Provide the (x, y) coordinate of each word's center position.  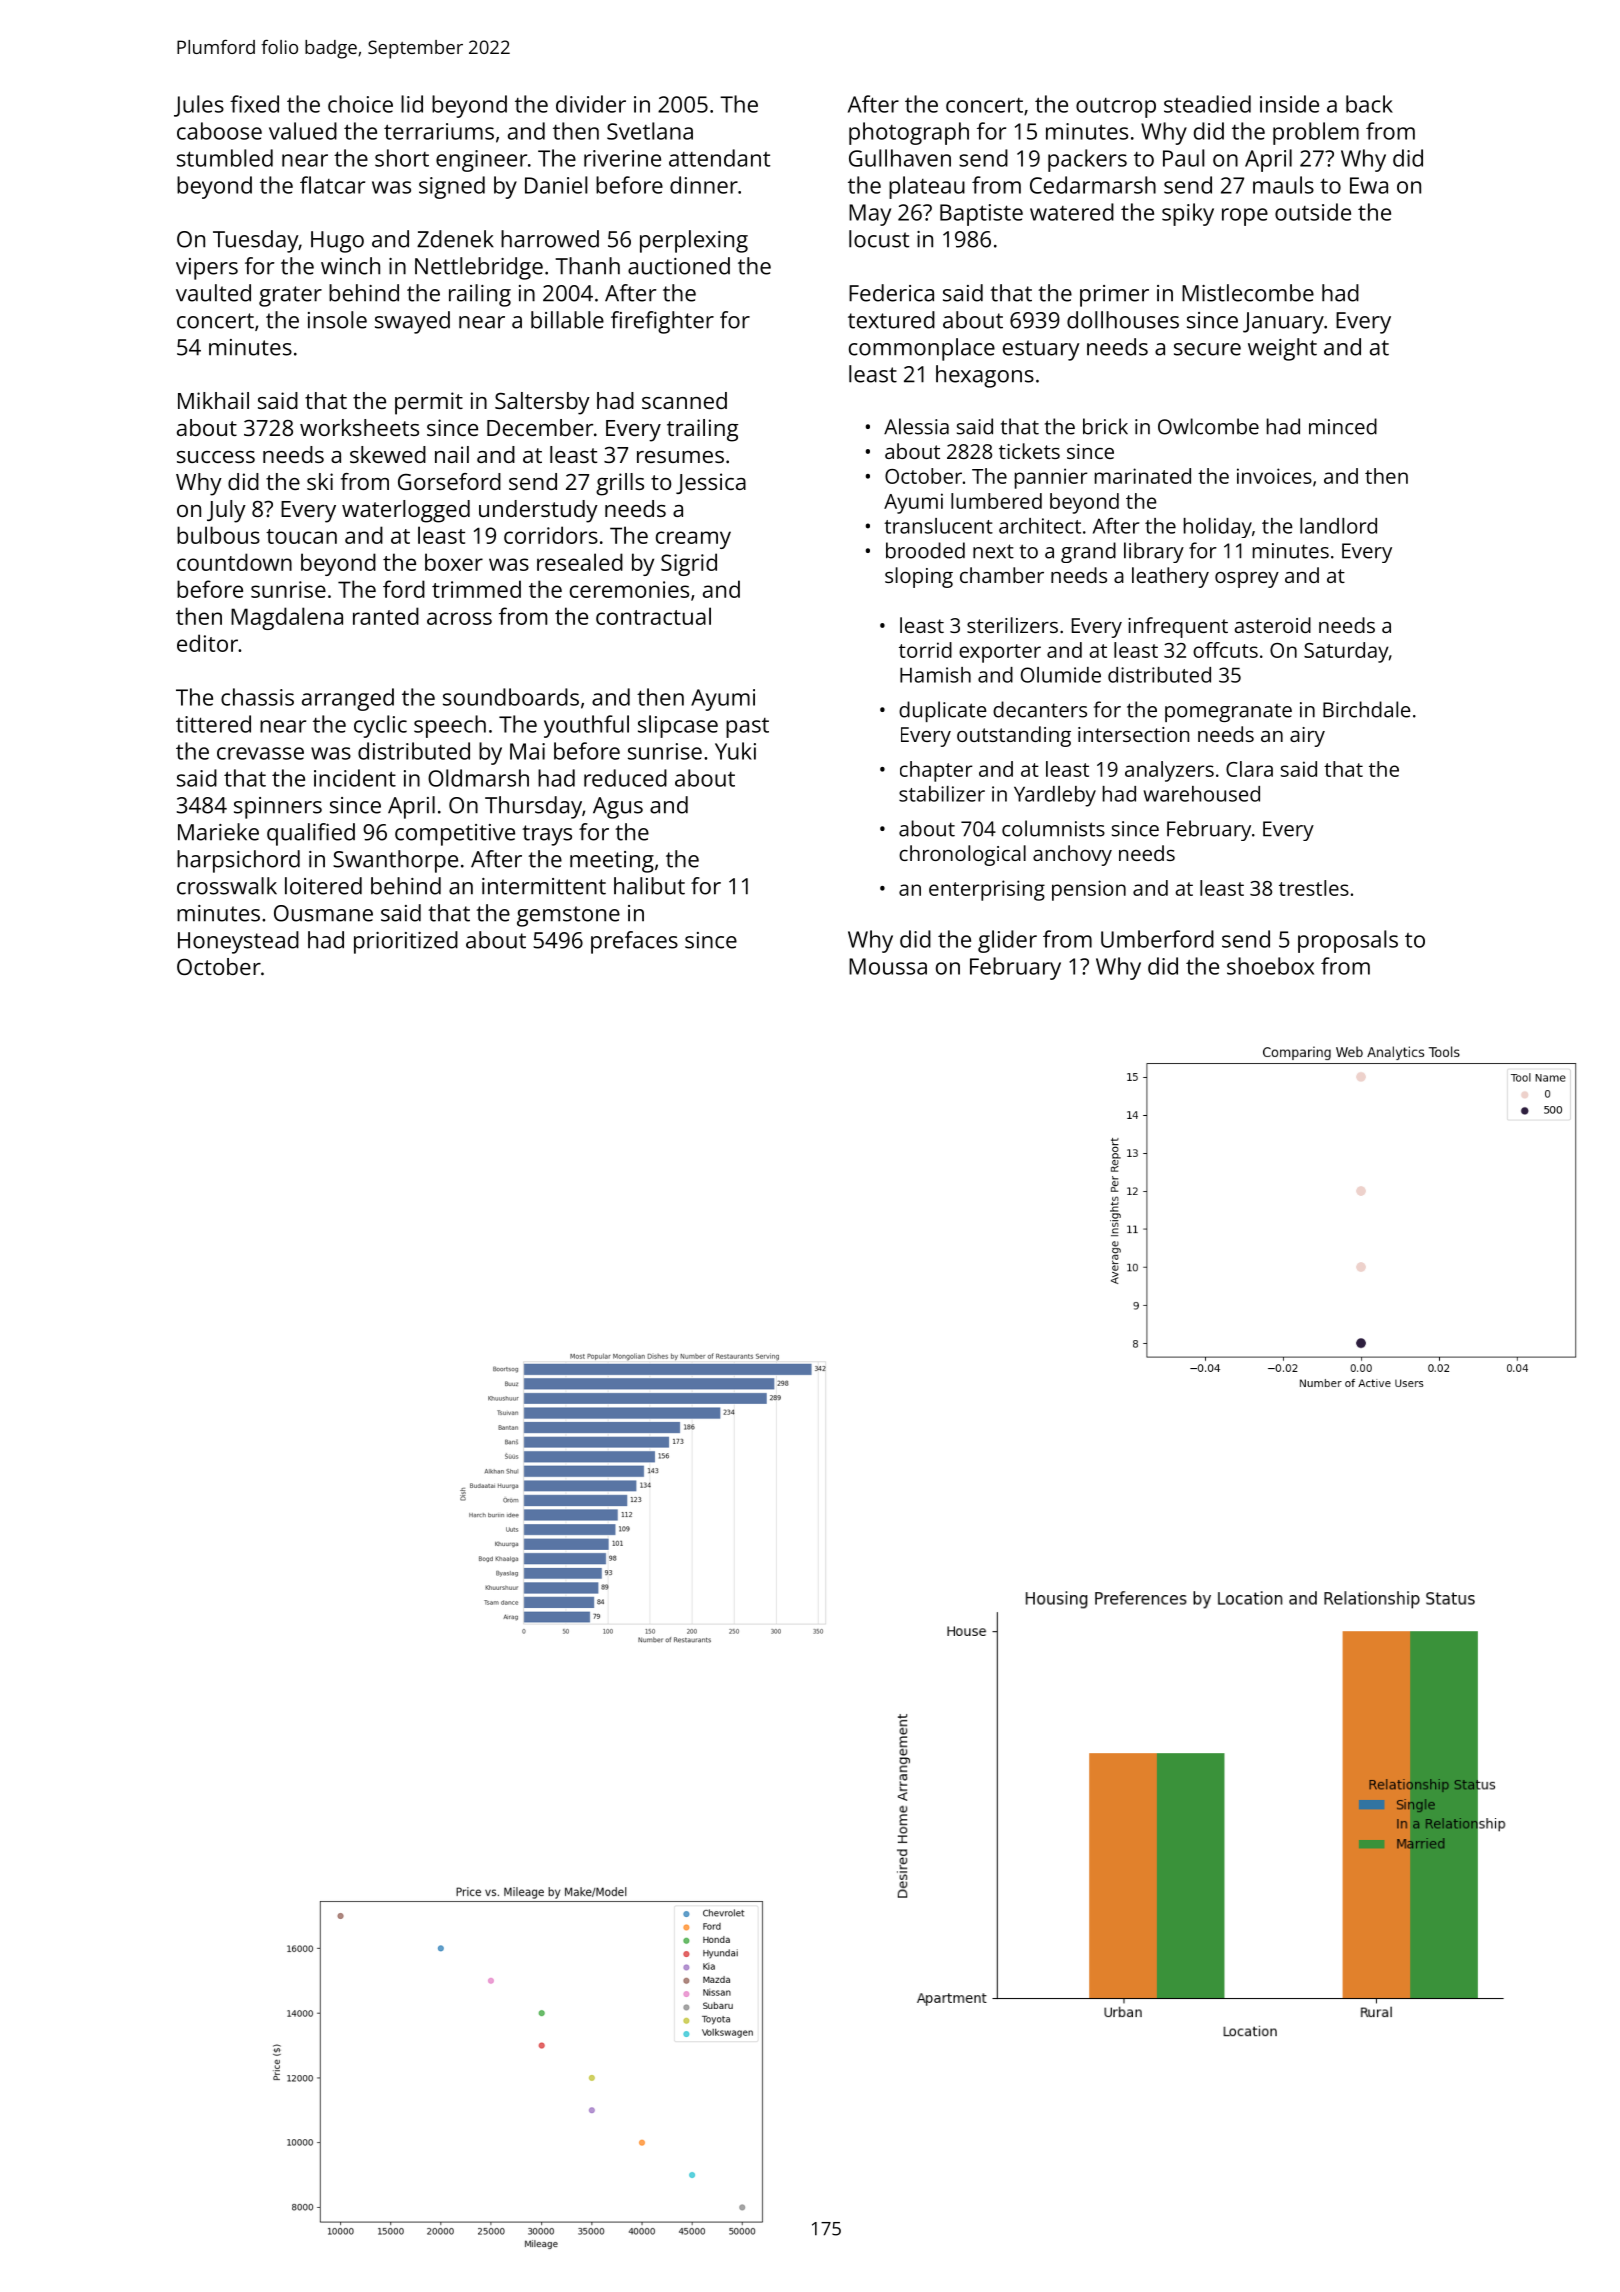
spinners (278, 808)
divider (591, 104)
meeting (612, 862)
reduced (625, 778)
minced (1343, 426)
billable (567, 320)
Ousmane (323, 913)
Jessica (711, 483)
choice (360, 104)
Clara (1249, 769)
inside (1289, 104)
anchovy (1072, 855)
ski (320, 481)
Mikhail (213, 400)
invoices (1274, 476)
